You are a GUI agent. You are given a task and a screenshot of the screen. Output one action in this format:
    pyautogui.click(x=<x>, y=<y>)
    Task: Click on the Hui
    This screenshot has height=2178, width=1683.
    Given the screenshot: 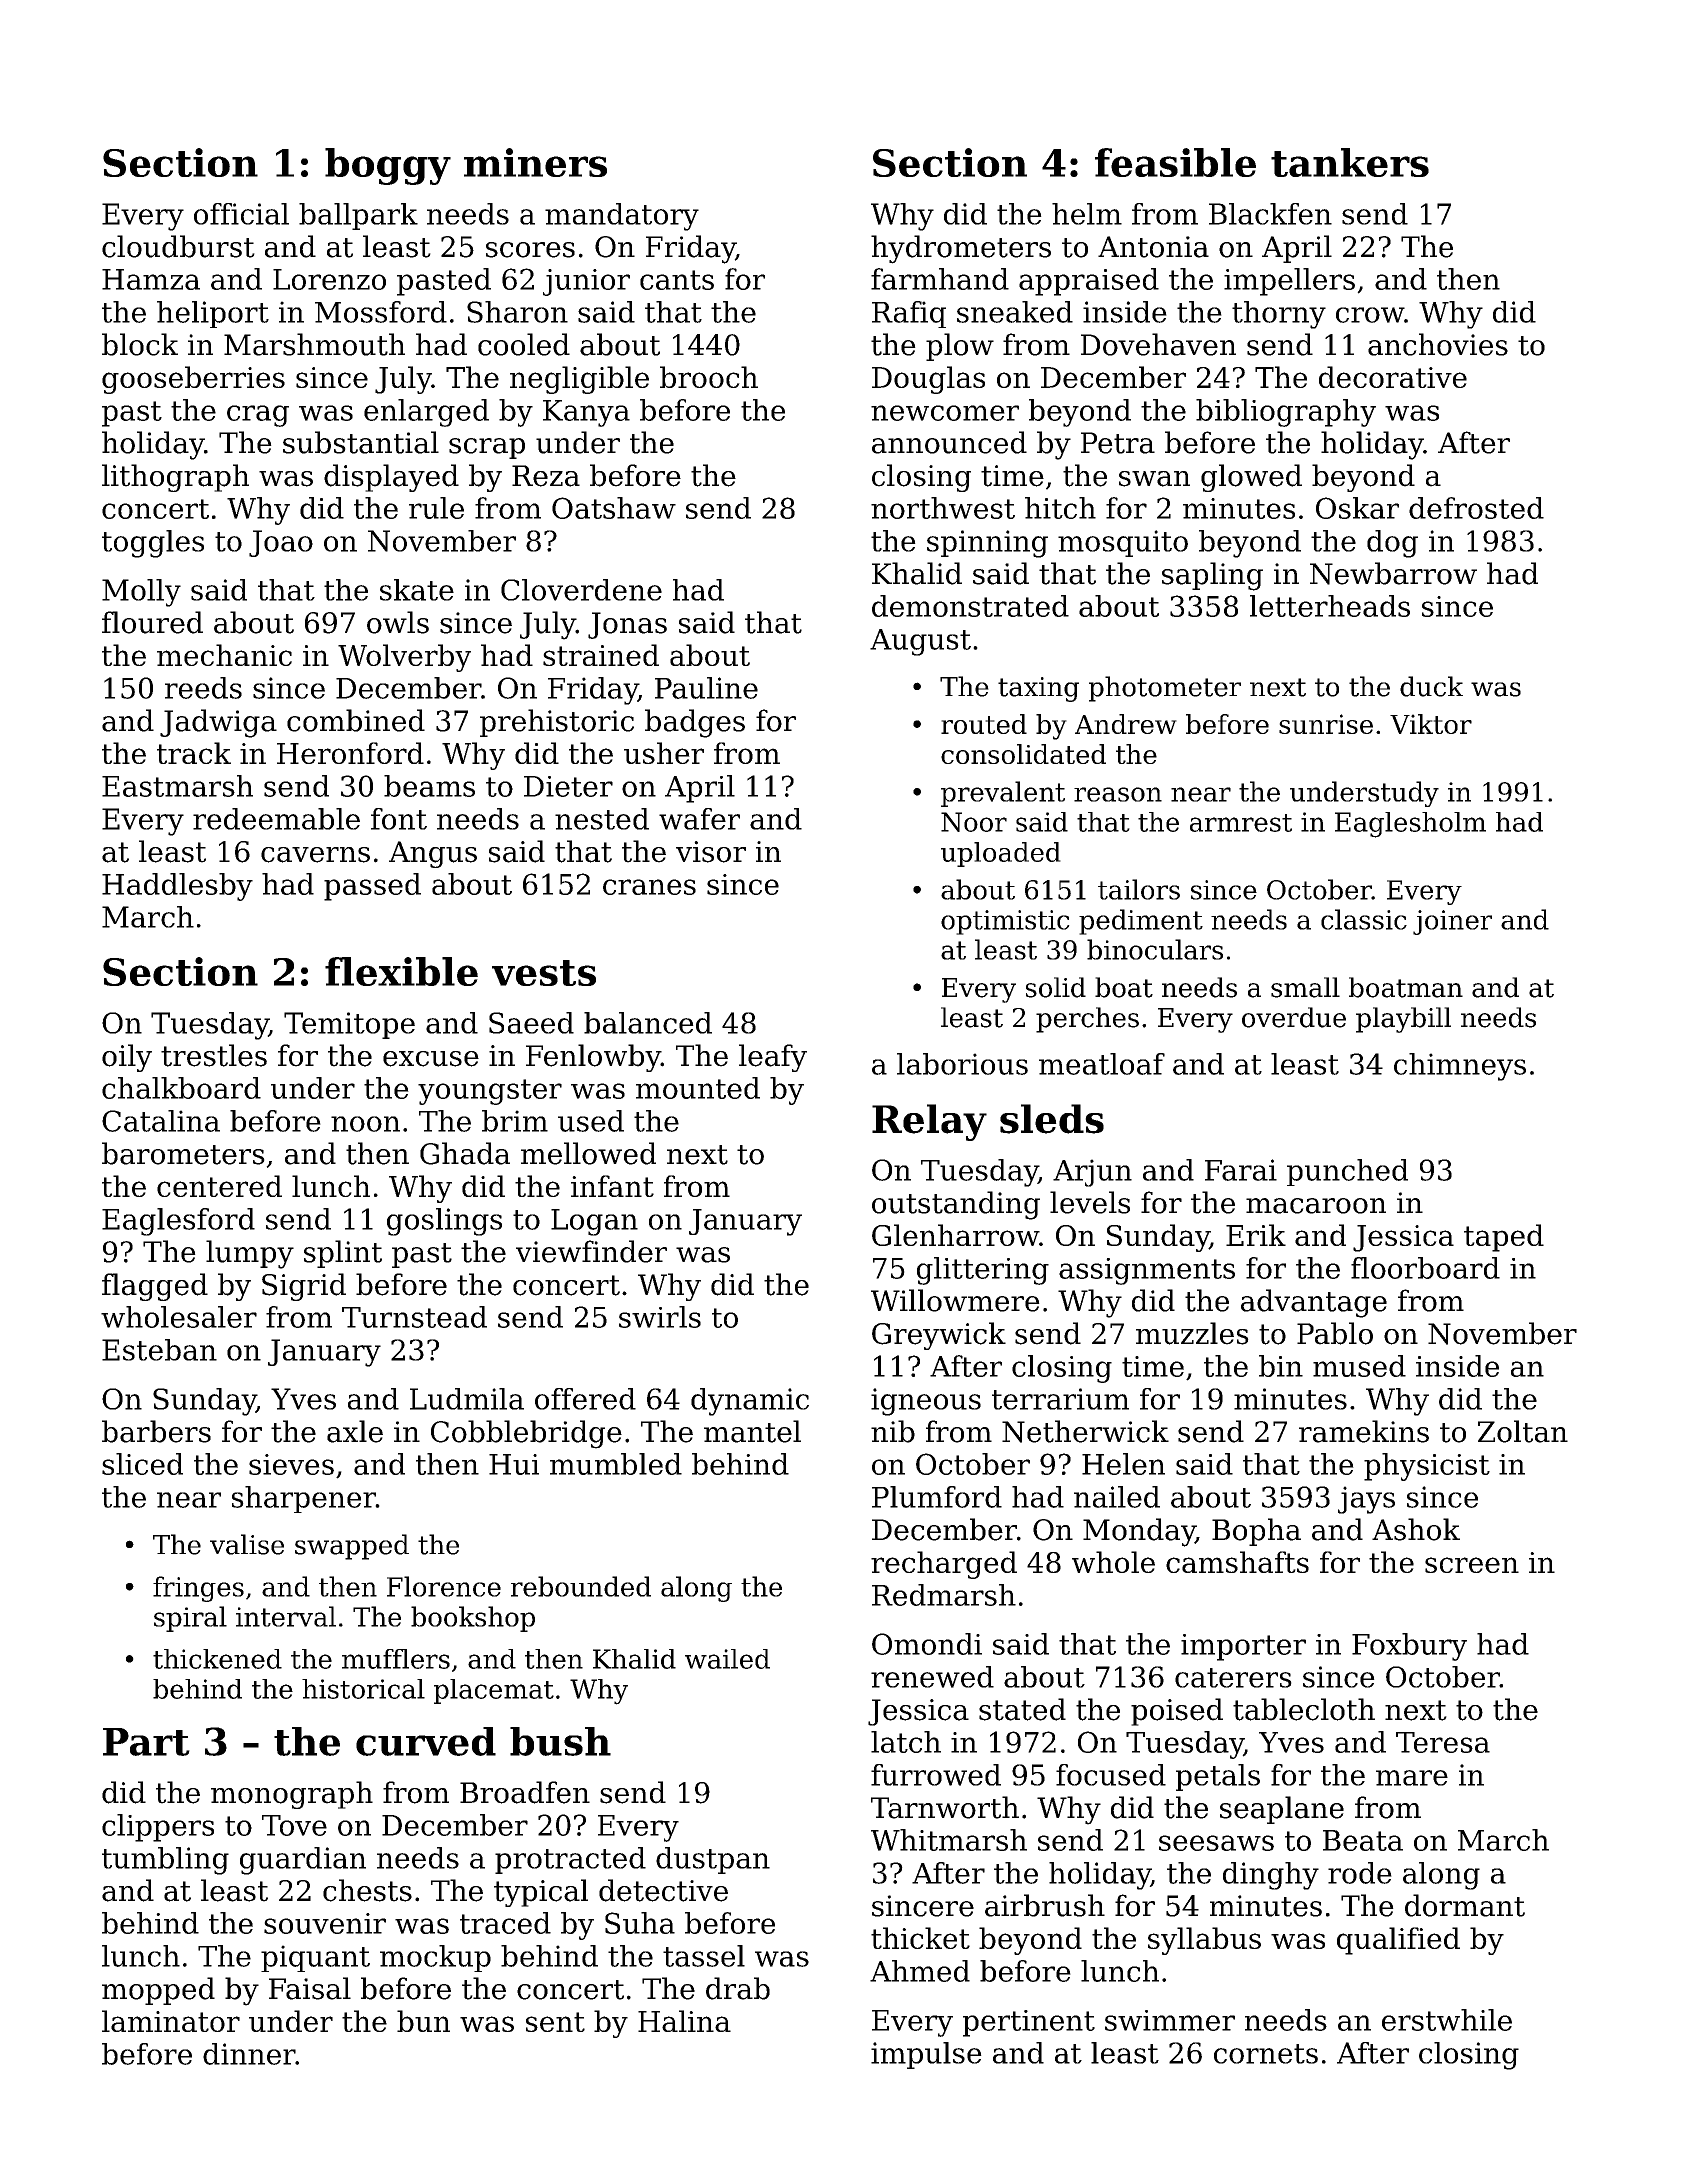 What is the action you would take?
    pyautogui.click(x=514, y=1464)
